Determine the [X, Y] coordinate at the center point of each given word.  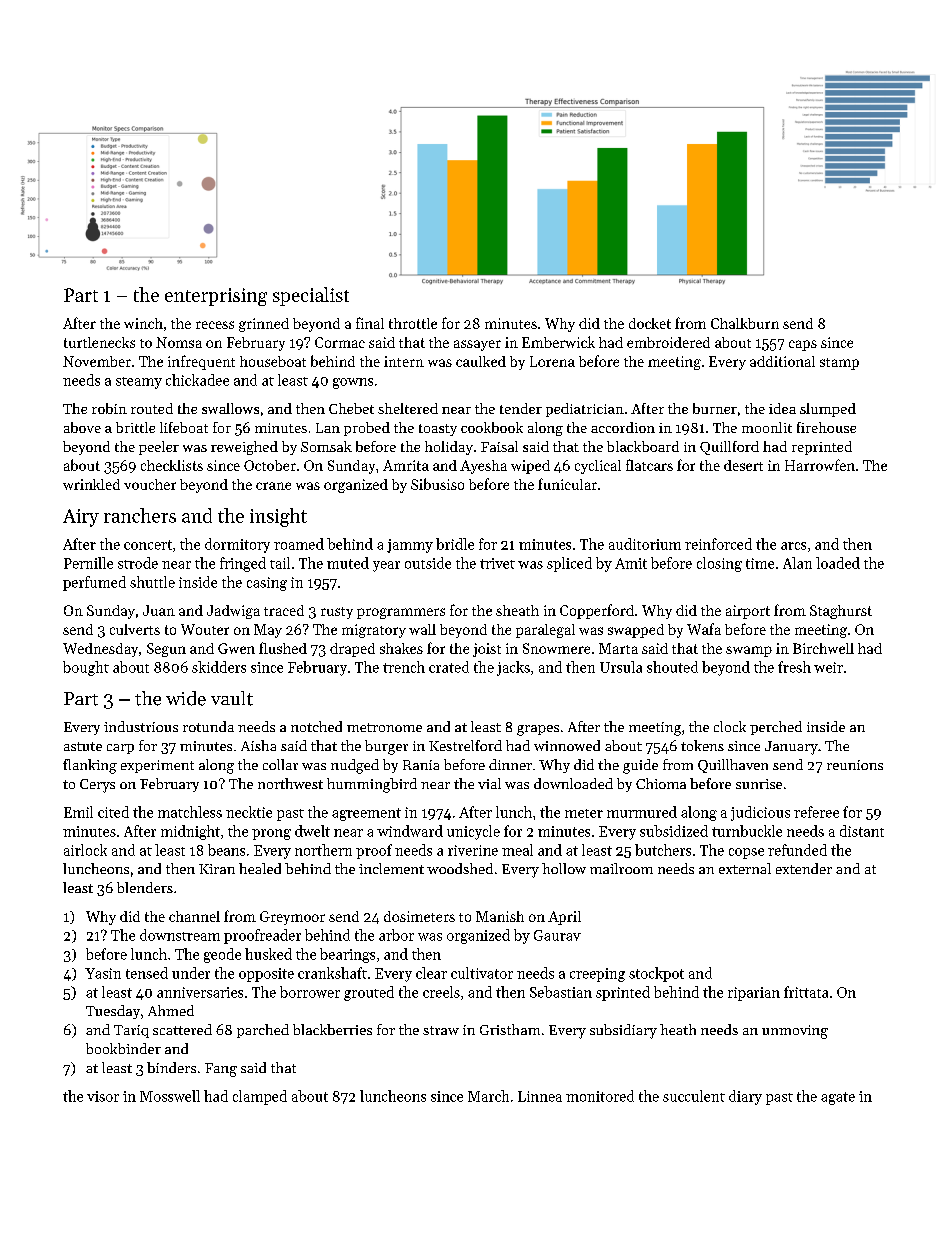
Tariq [131, 1031]
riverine [473, 850]
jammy [410, 546]
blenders [145, 887]
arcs [793, 546]
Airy [81, 518]
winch [143, 323]
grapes [538, 730]
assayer [477, 345]
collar [280, 764]
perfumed [94, 583]
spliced [569, 564]
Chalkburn [745, 323]
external [745, 868]
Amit [631, 563]
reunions [855, 765]
